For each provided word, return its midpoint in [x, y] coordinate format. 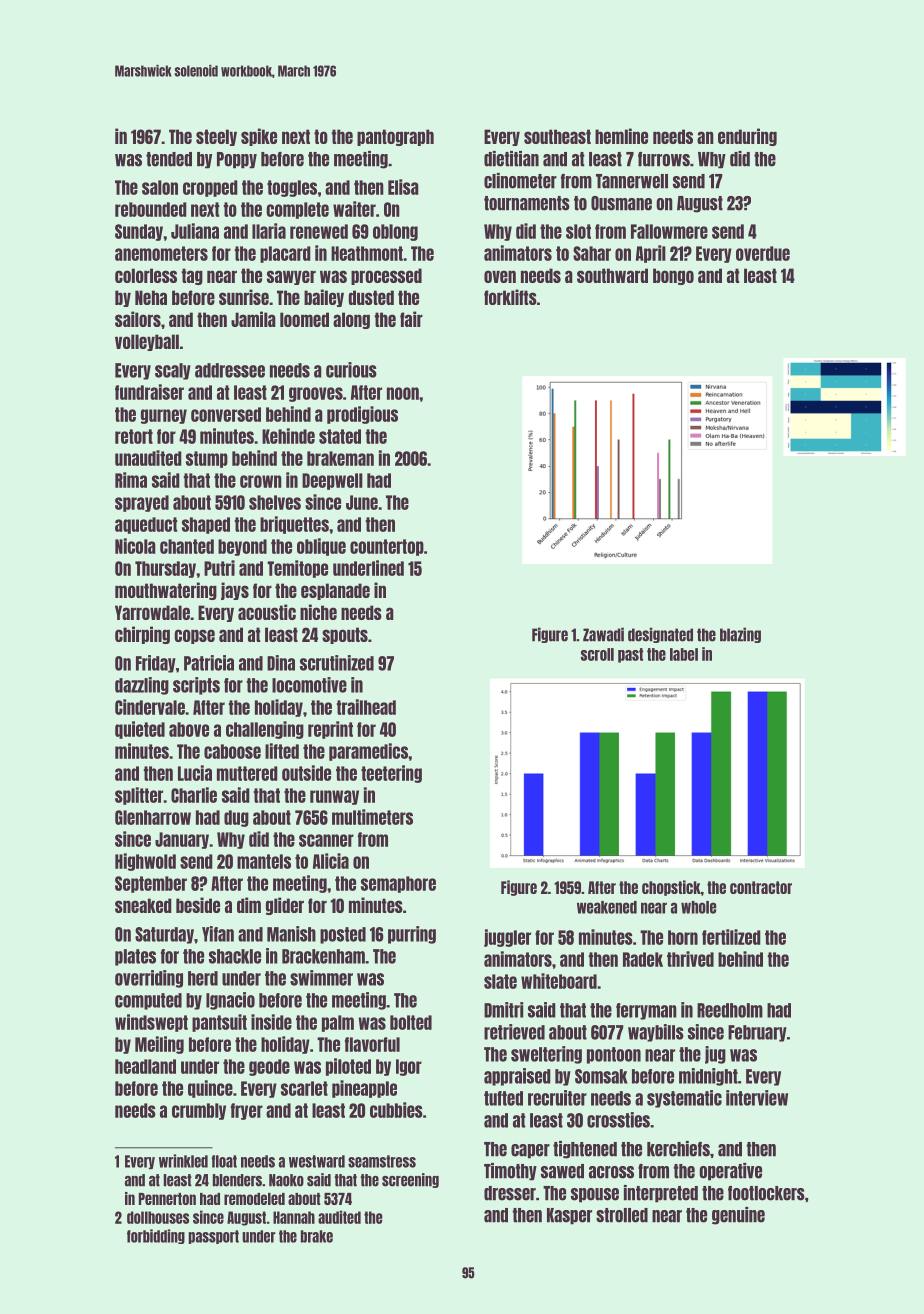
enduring [747, 137]
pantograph [395, 137]
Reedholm [730, 1010]
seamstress [382, 1161]
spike [259, 137]
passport [214, 1237]
